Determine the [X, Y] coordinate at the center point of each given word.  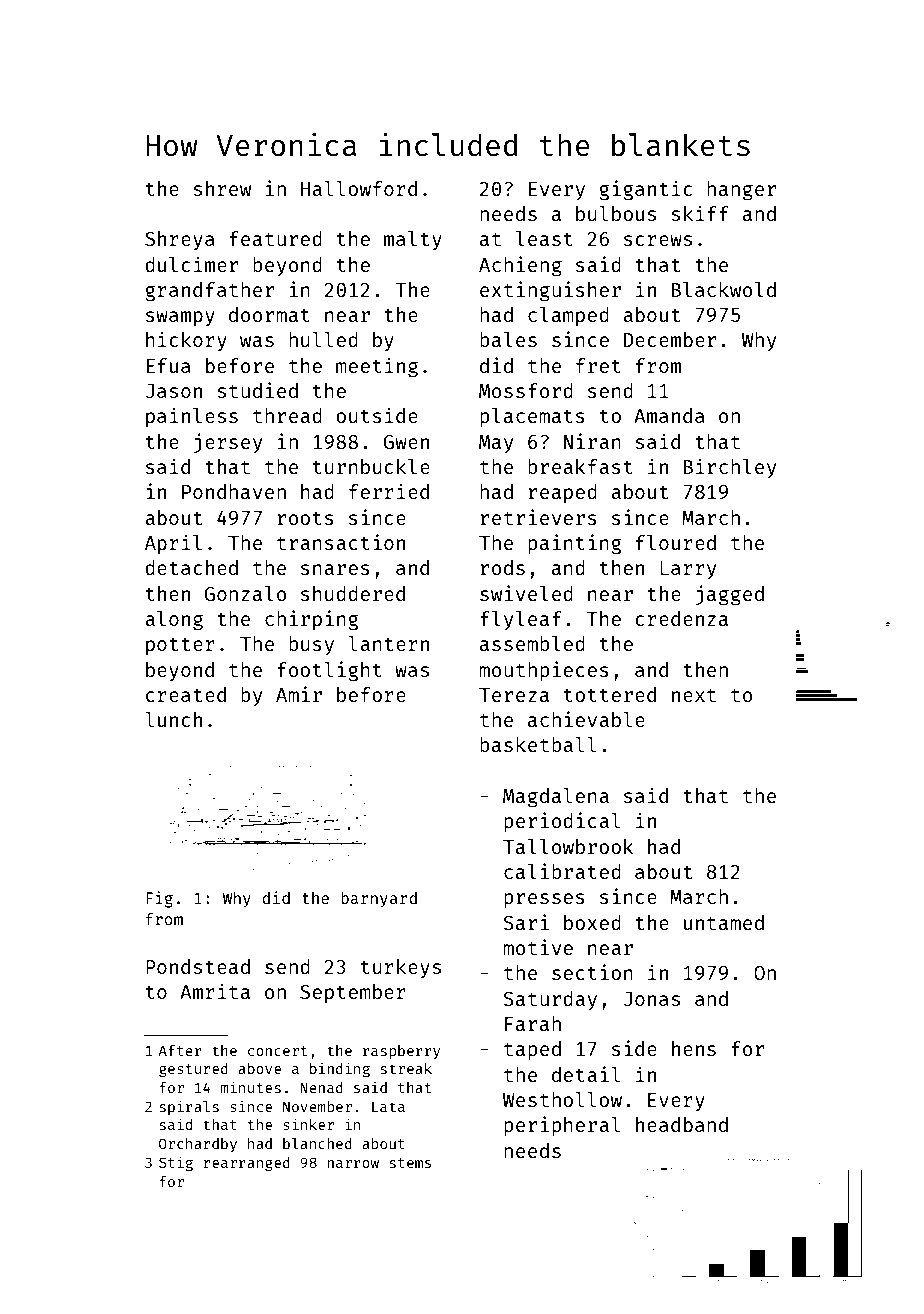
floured [676, 542]
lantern [388, 643]
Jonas [652, 999]
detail [586, 1074]
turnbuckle [371, 466]
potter [180, 646]
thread [287, 415]
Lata [388, 1106]
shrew [222, 188]
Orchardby [198, 1145]
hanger [741, 191]
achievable [586, 719]
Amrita [215, 991]
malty [413, 240]
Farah [533, 1023]
